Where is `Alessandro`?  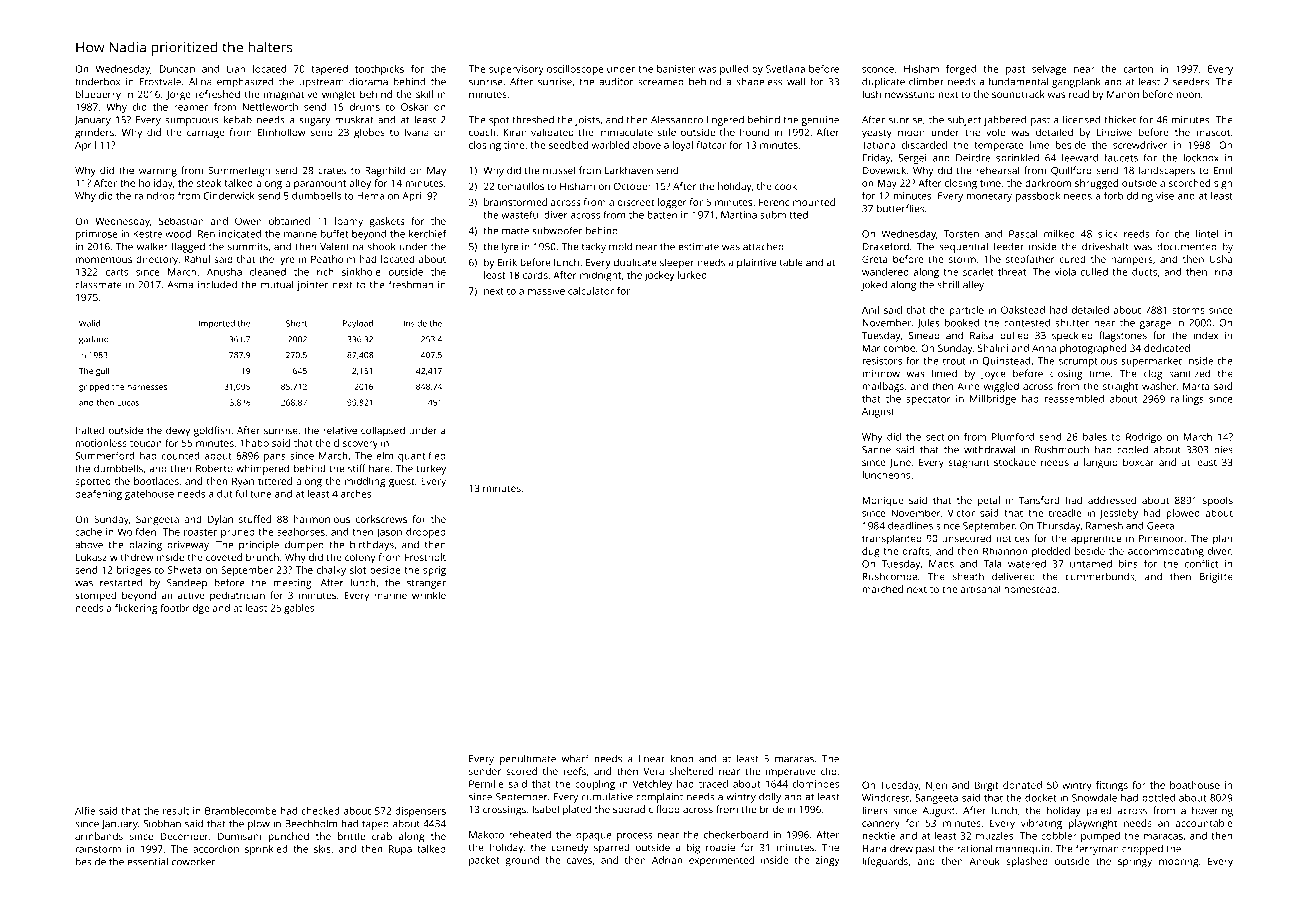 Alessandro is located at coordinates (677, 119).
